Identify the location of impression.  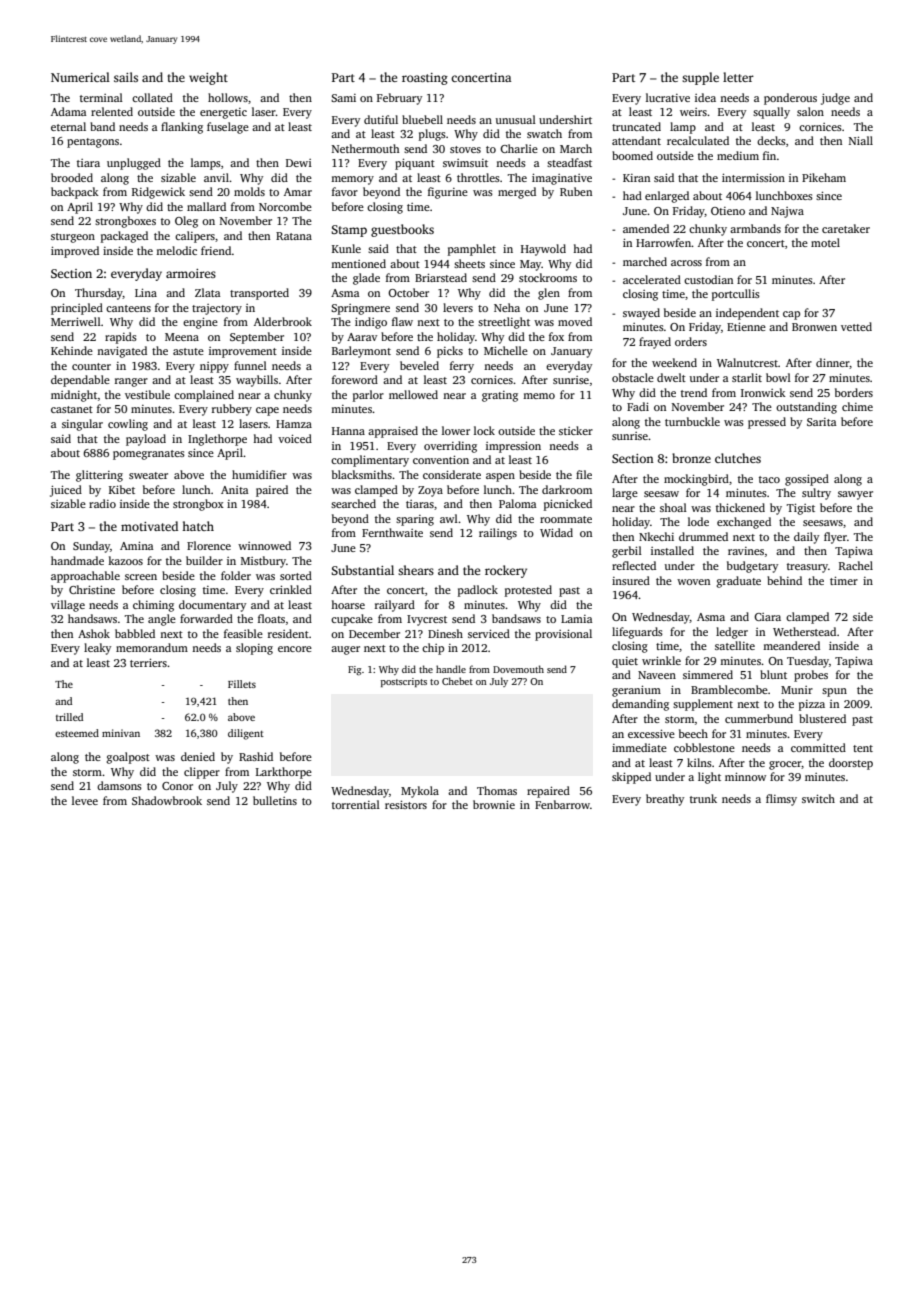
(513, 447).
